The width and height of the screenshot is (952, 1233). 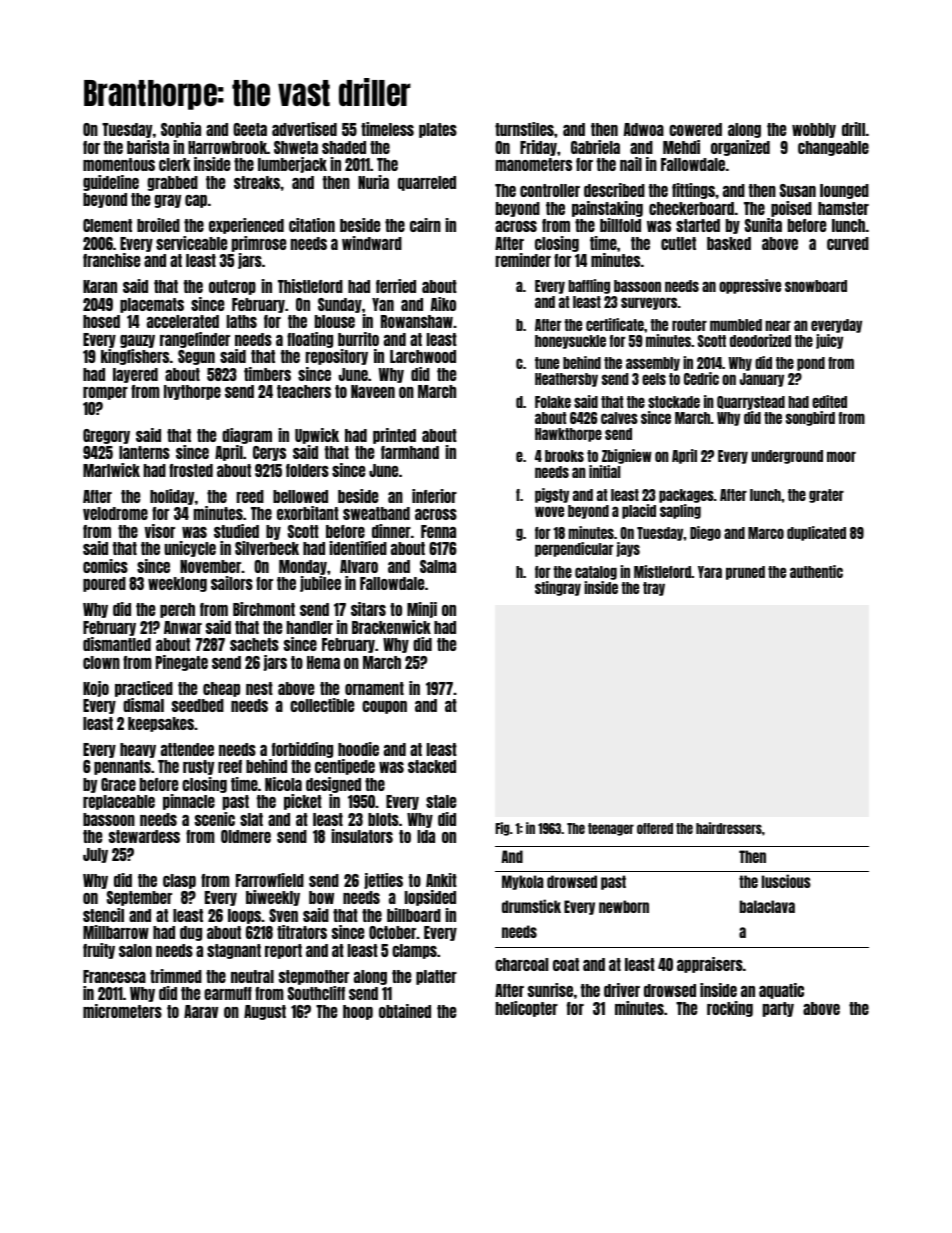 What do you see at coordinates (270, 880) in the screenshot?
I see `Farrowfield` at bounding box center [270, 880].
